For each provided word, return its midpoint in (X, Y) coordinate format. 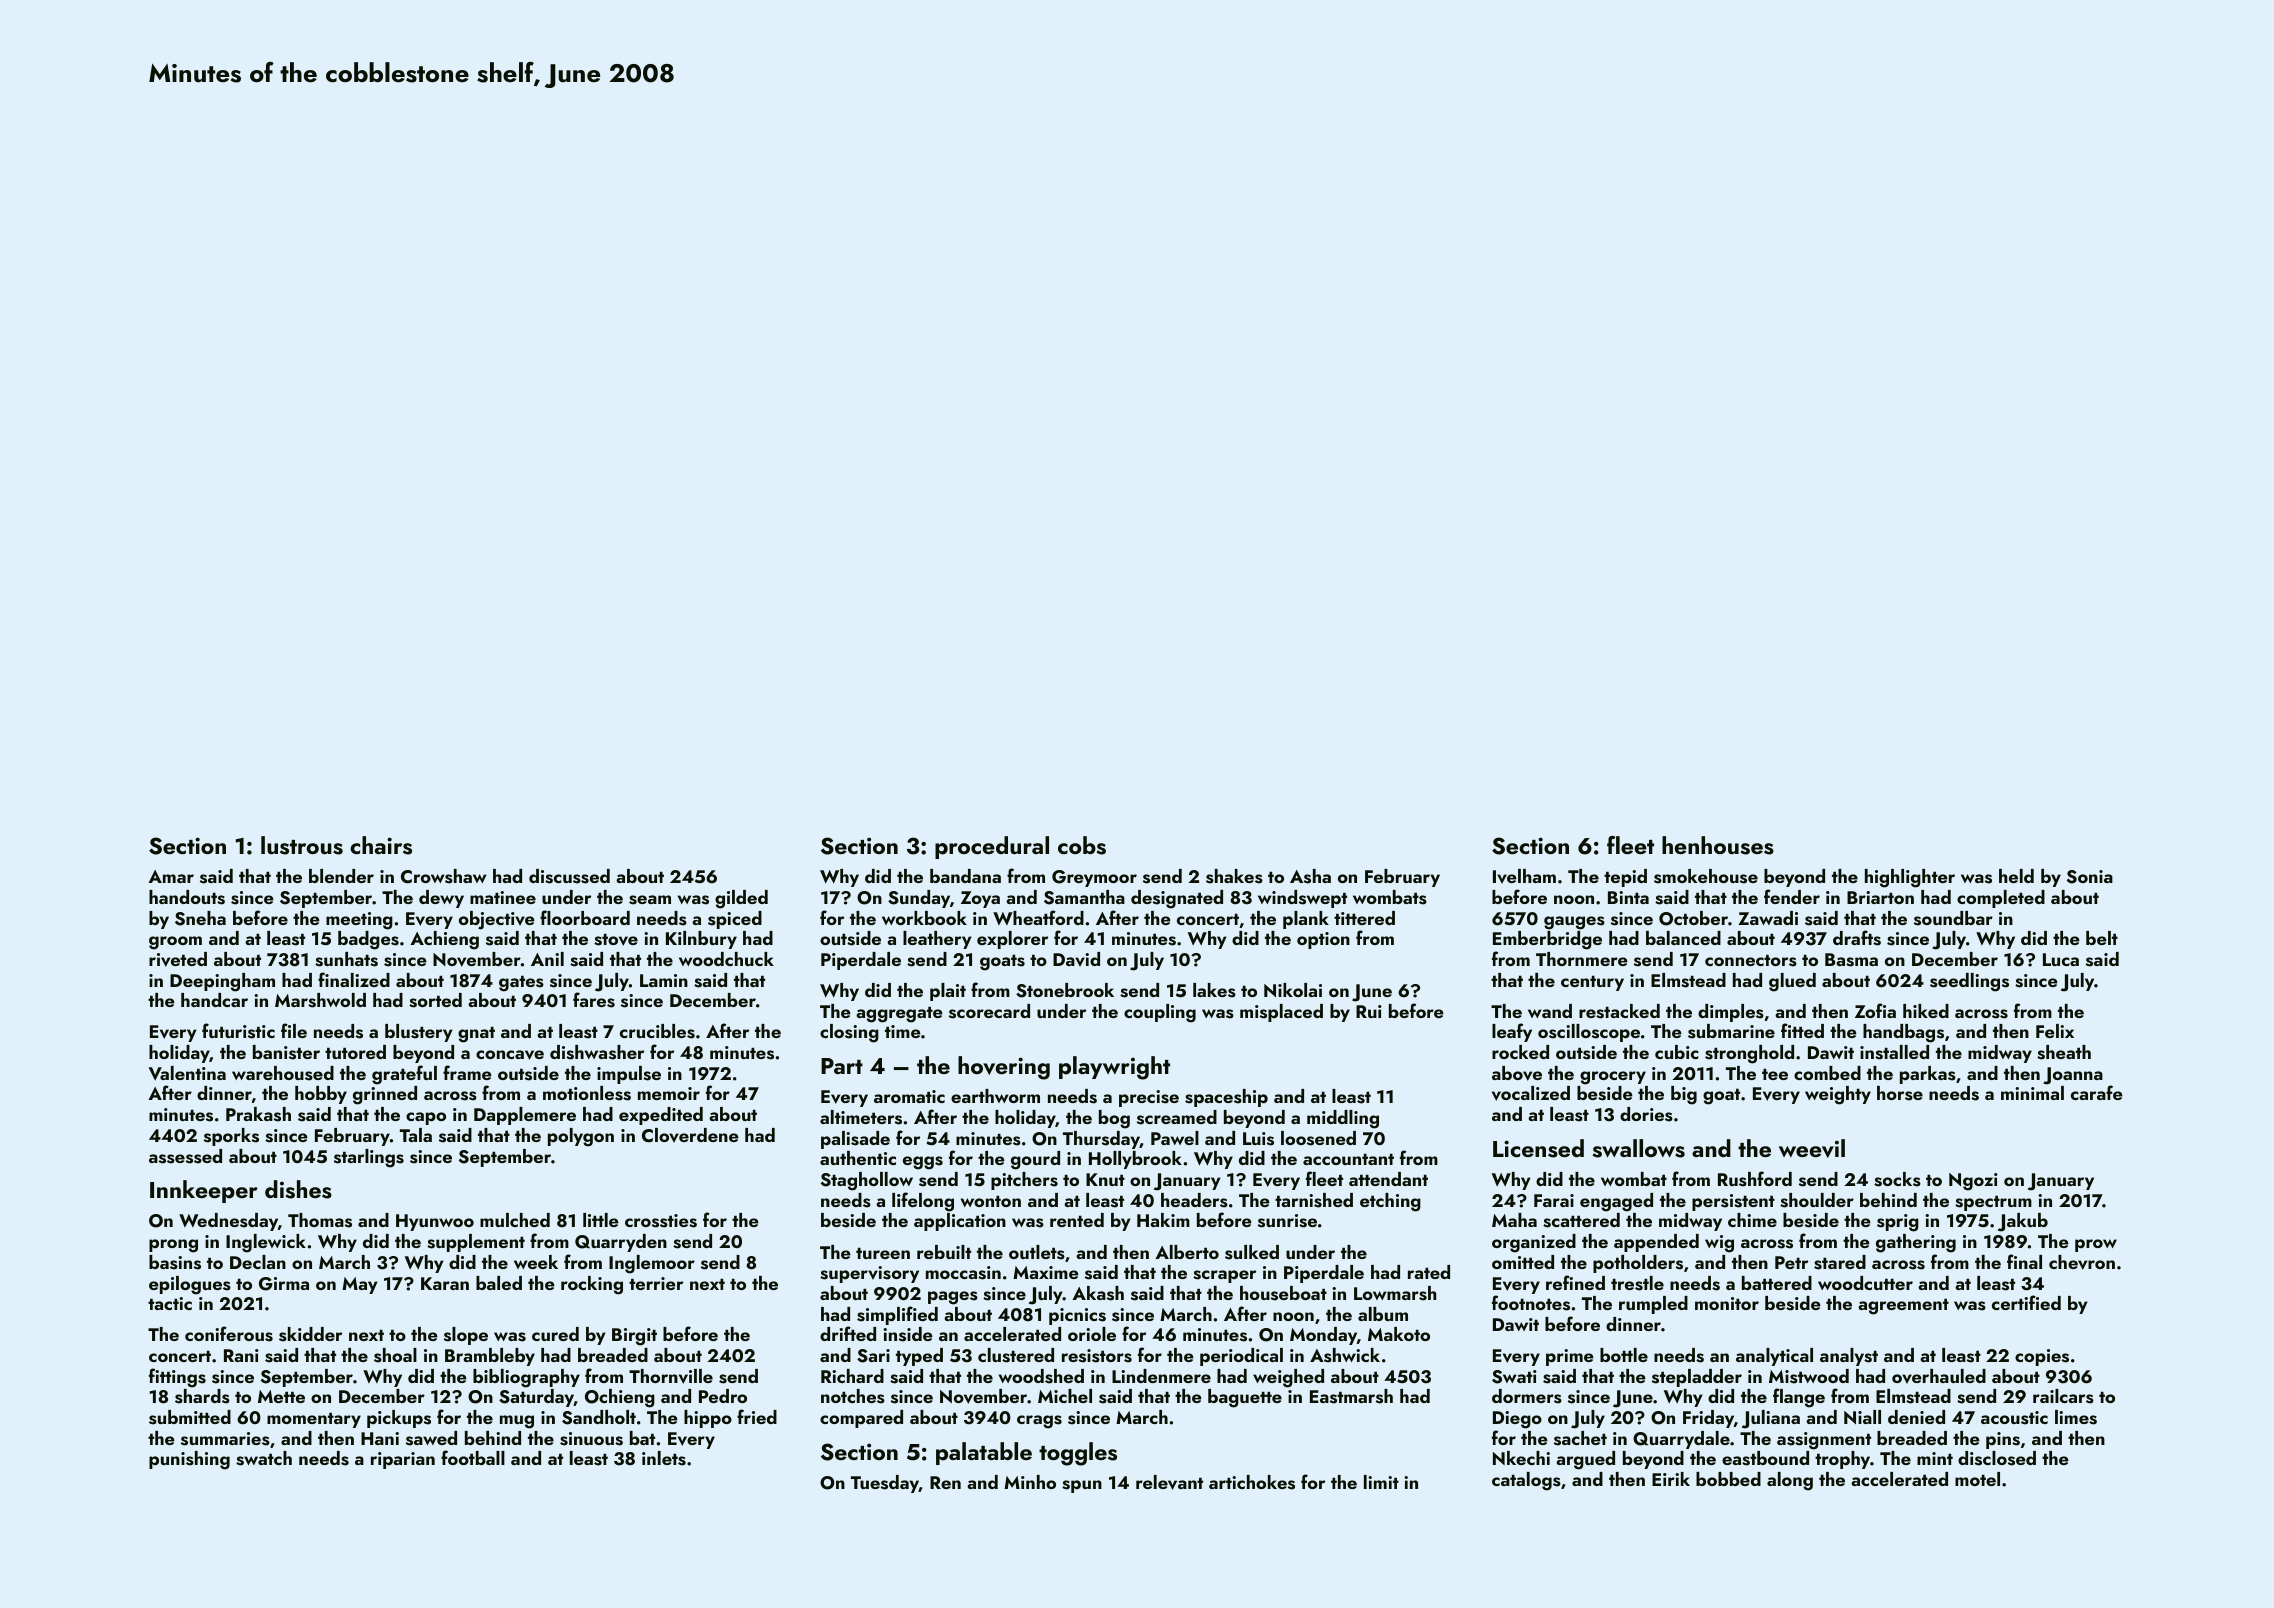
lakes (1214, 990)
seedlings (1969, 982)
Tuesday (885, 1484)
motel (1977, 1479)
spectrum (1993, 1203)
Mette (281, 1396)
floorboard (585, 917)
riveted (178, 959)
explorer (1012, 940)
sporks (231, 1137)
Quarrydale (1681, 1440)
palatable (984, 1453)
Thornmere (1582, 959)
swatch (264, 1458)
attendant (1388, 1179)
